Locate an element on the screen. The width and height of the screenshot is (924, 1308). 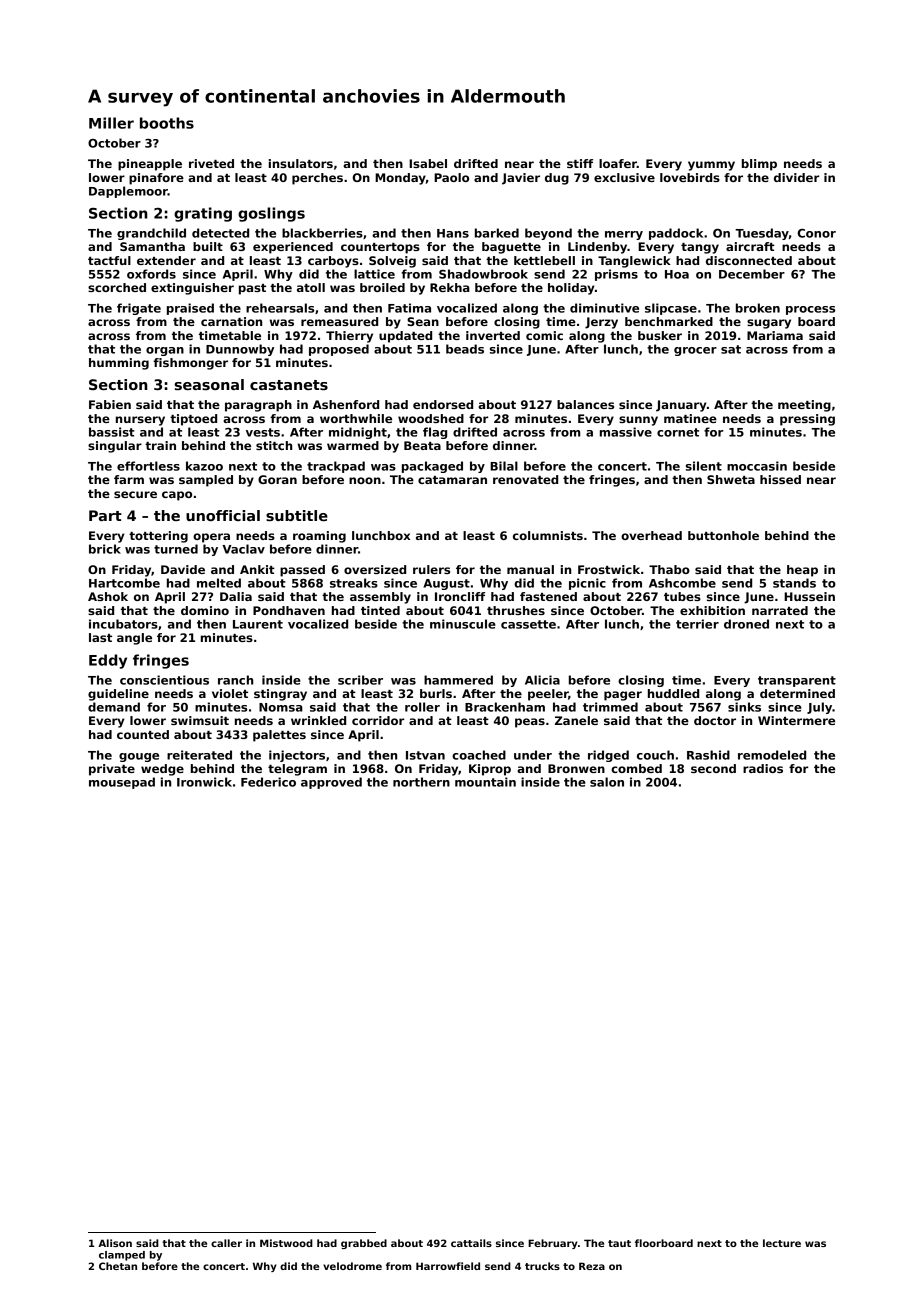
Thabo is located at coordinates (669, 569).
